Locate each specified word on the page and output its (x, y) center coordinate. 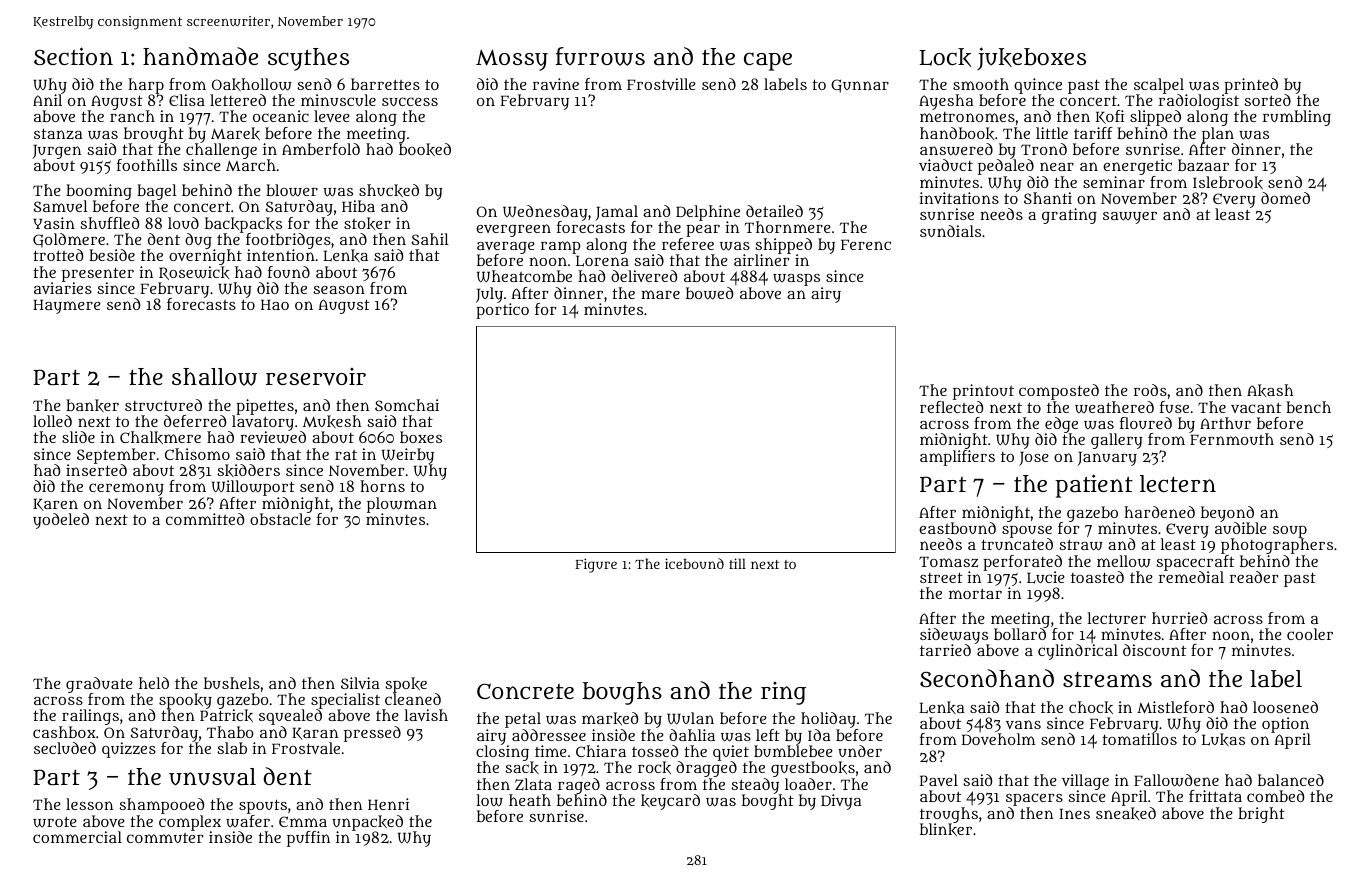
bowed (709, 293)
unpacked (367, 823)
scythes (308, 59)
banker (92, 405)
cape (768, 61)
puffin (308, 839)
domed (1285, 198)
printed (1251, 86)
